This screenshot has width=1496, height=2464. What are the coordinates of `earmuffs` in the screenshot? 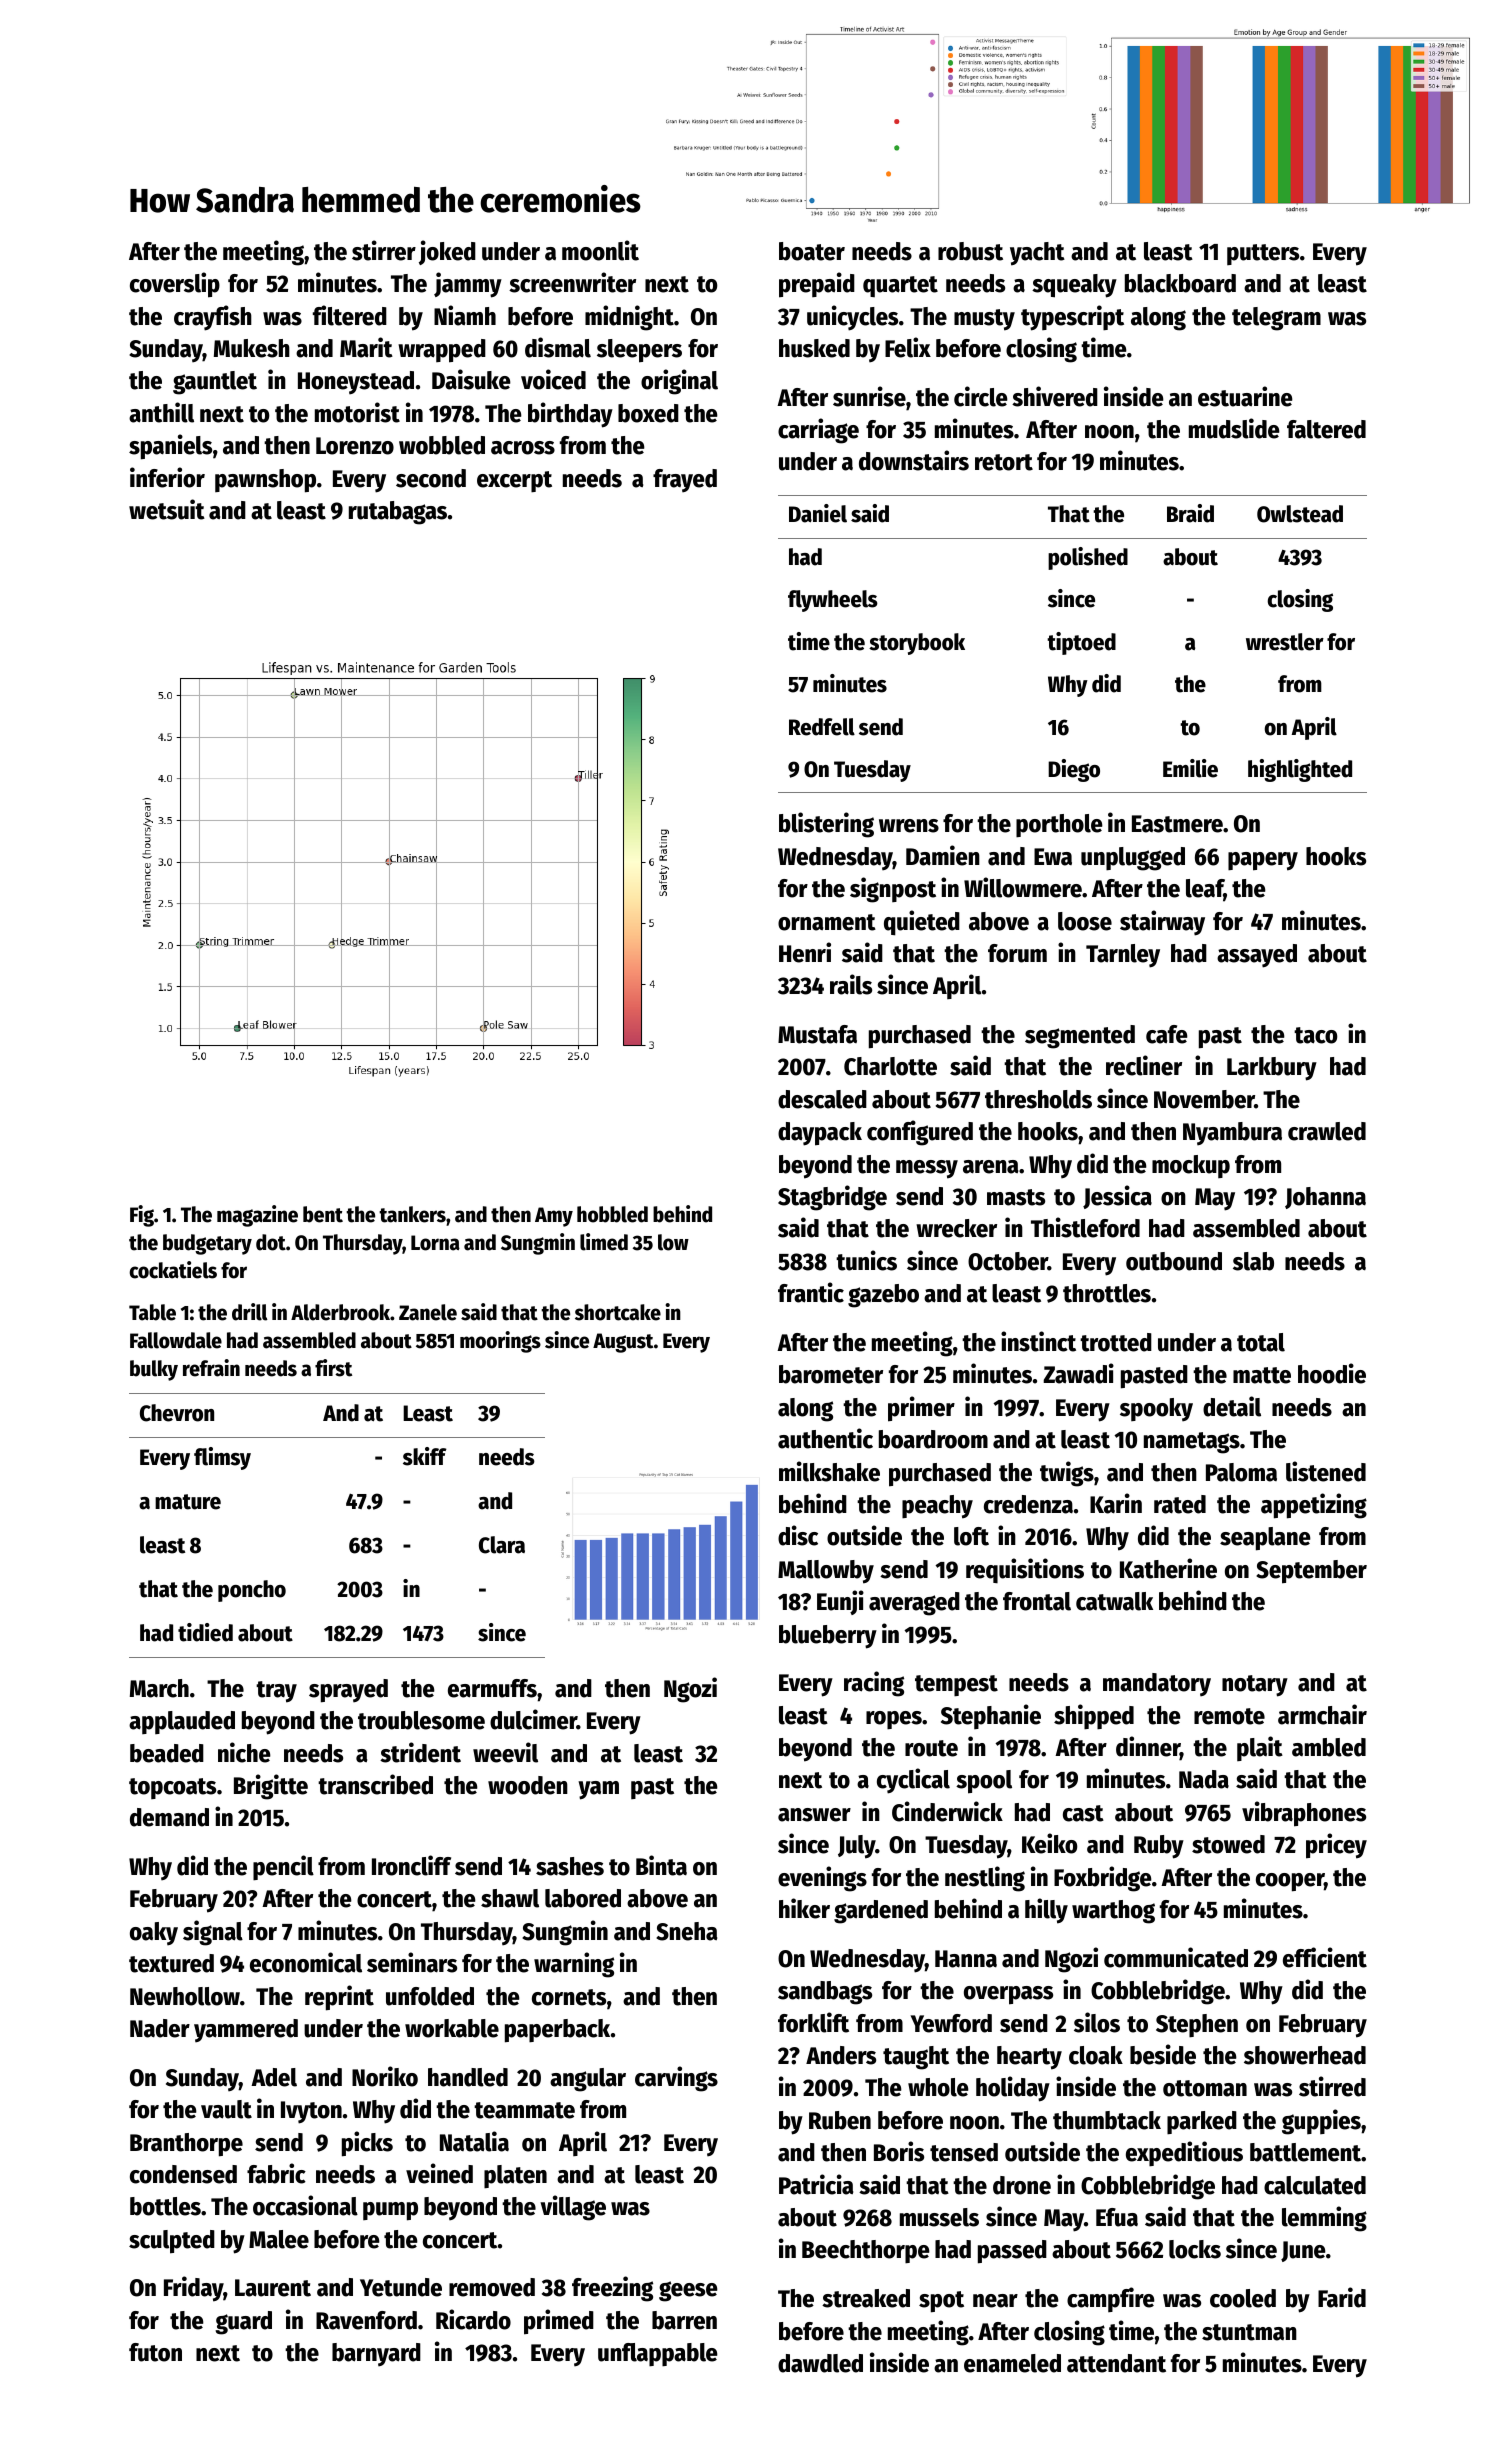 It's located at (492, 1688).
